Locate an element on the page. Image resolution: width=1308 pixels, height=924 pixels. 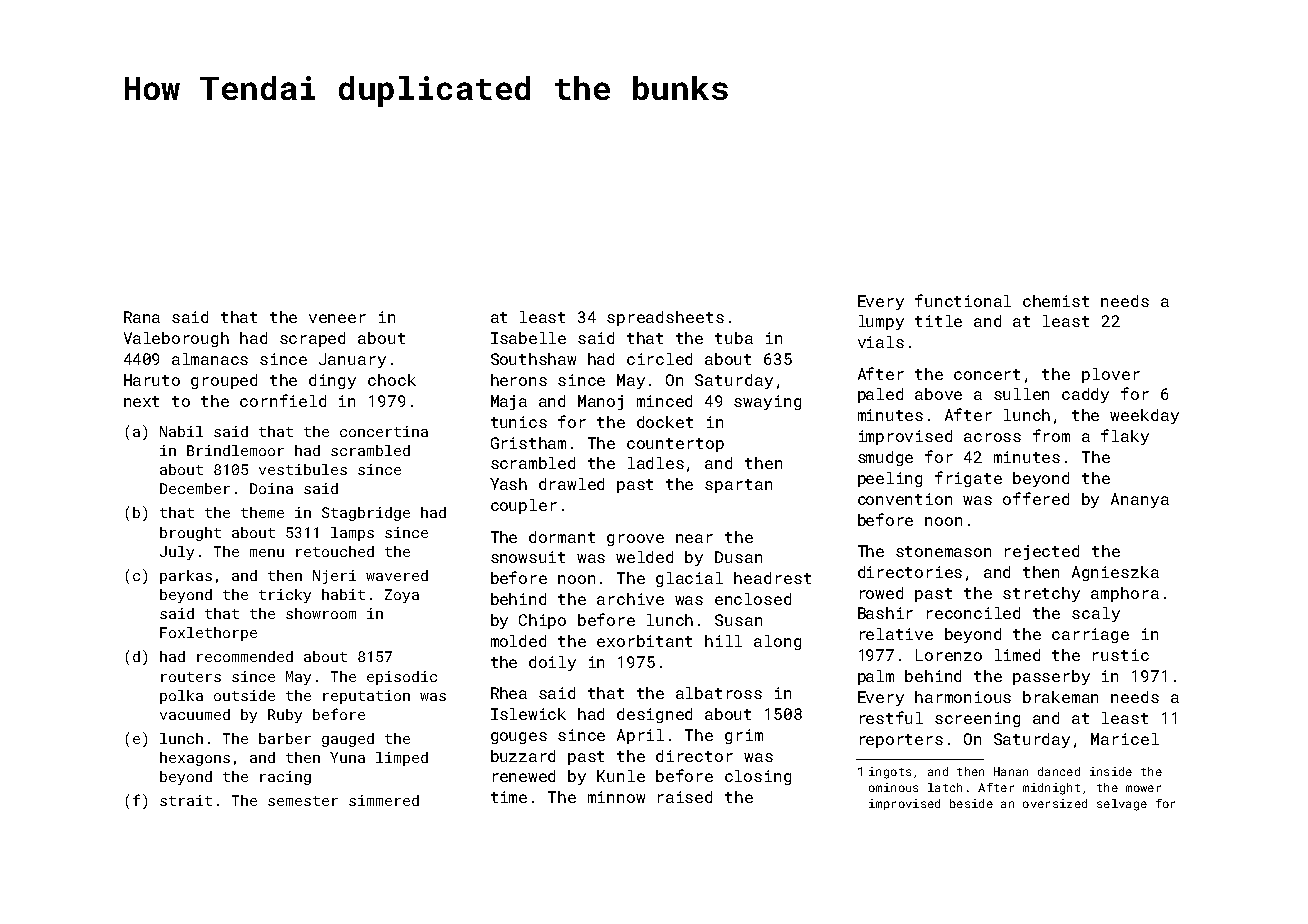
coupler is located at coordinates (524, 506).
